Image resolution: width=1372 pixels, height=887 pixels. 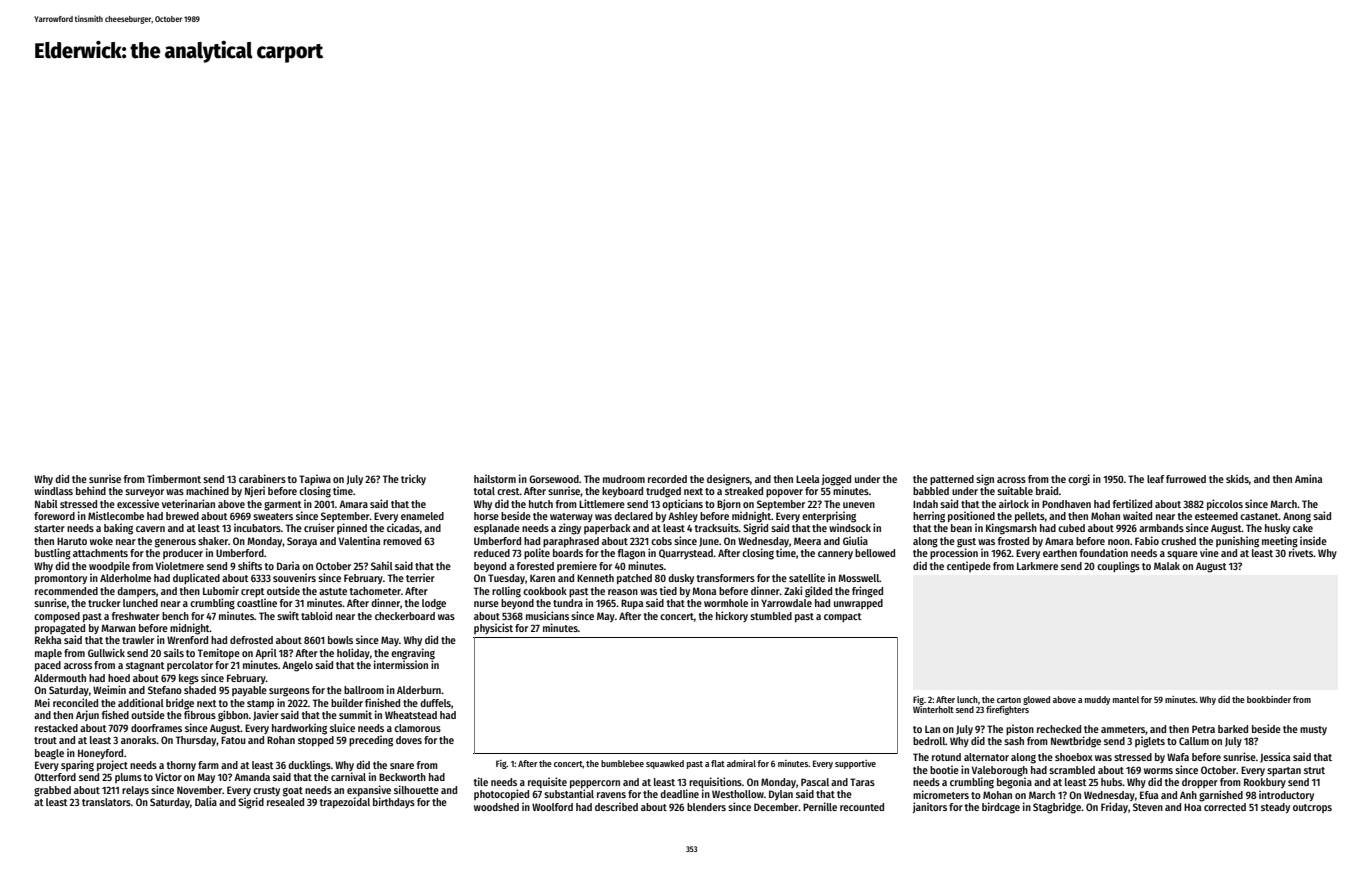 I want to click on clamorous, so click(x=417, y=728).
